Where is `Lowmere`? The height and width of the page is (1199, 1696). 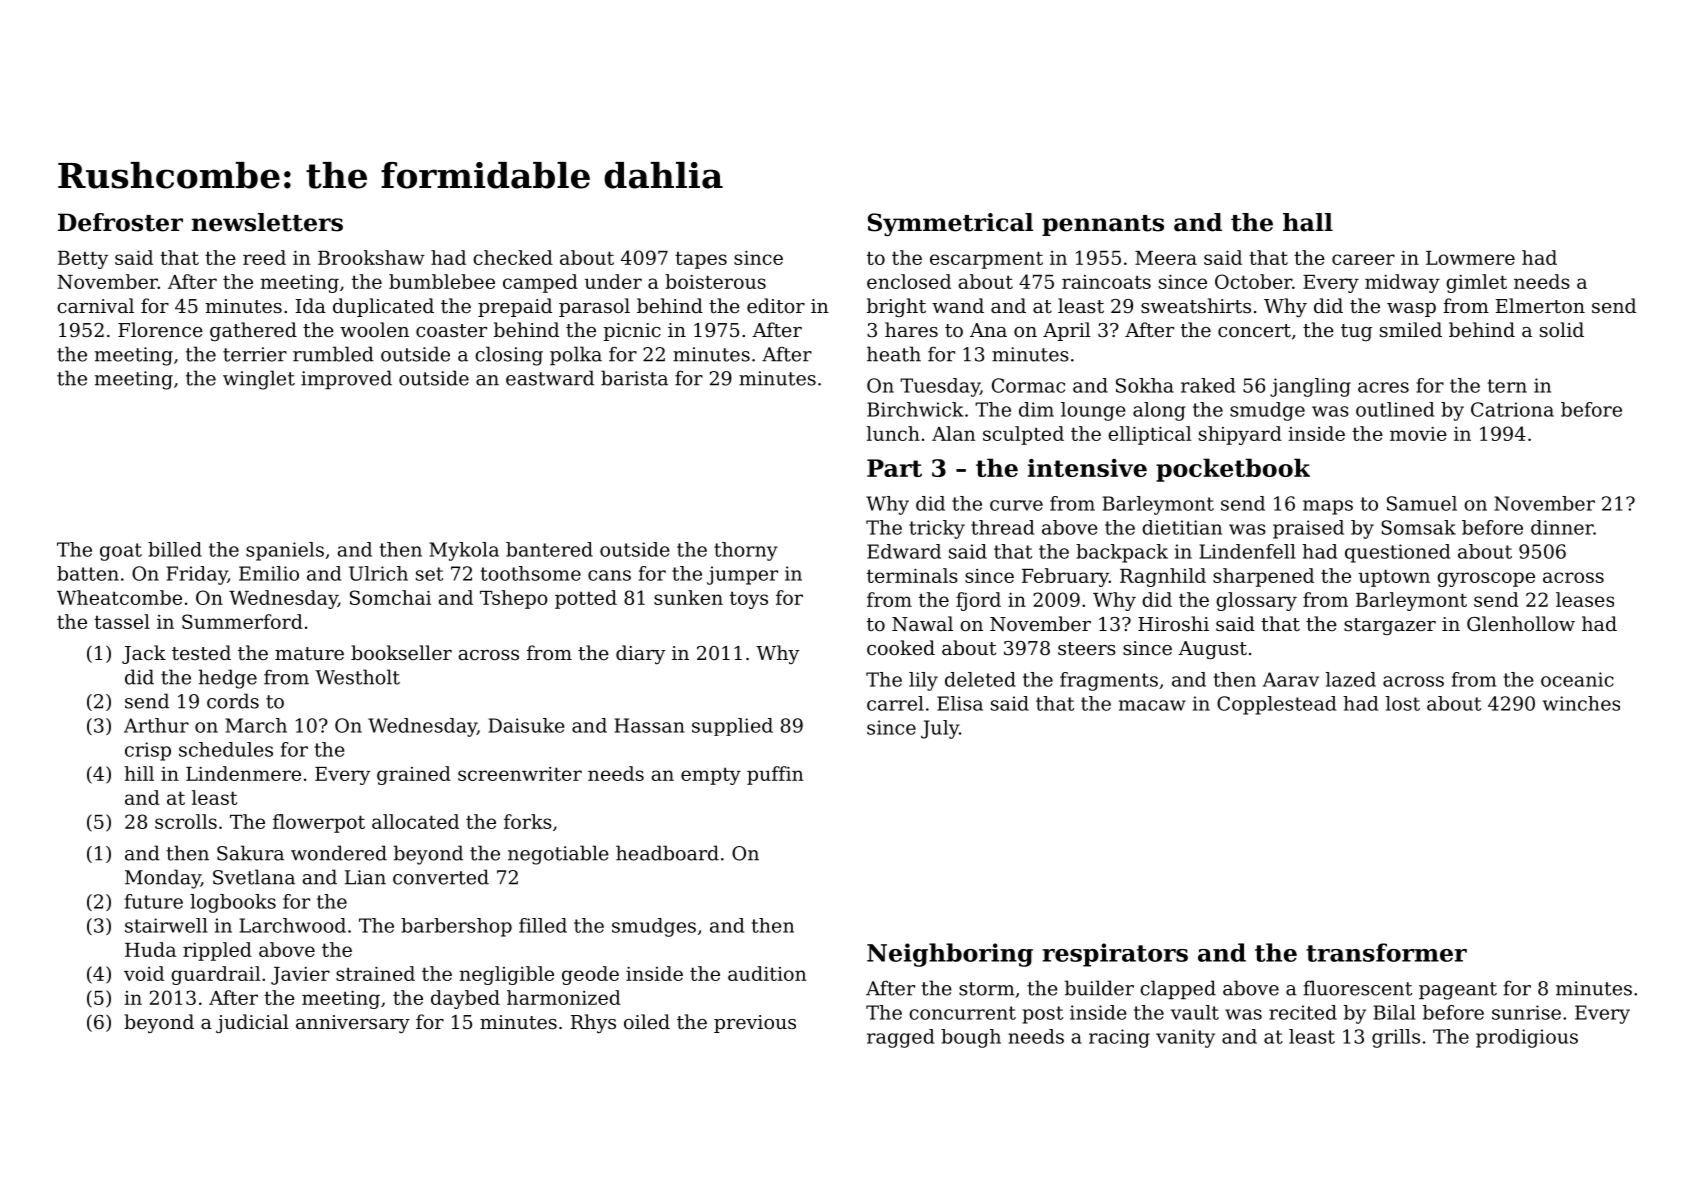 Lowmere is located at coordinates (1470, 258).
